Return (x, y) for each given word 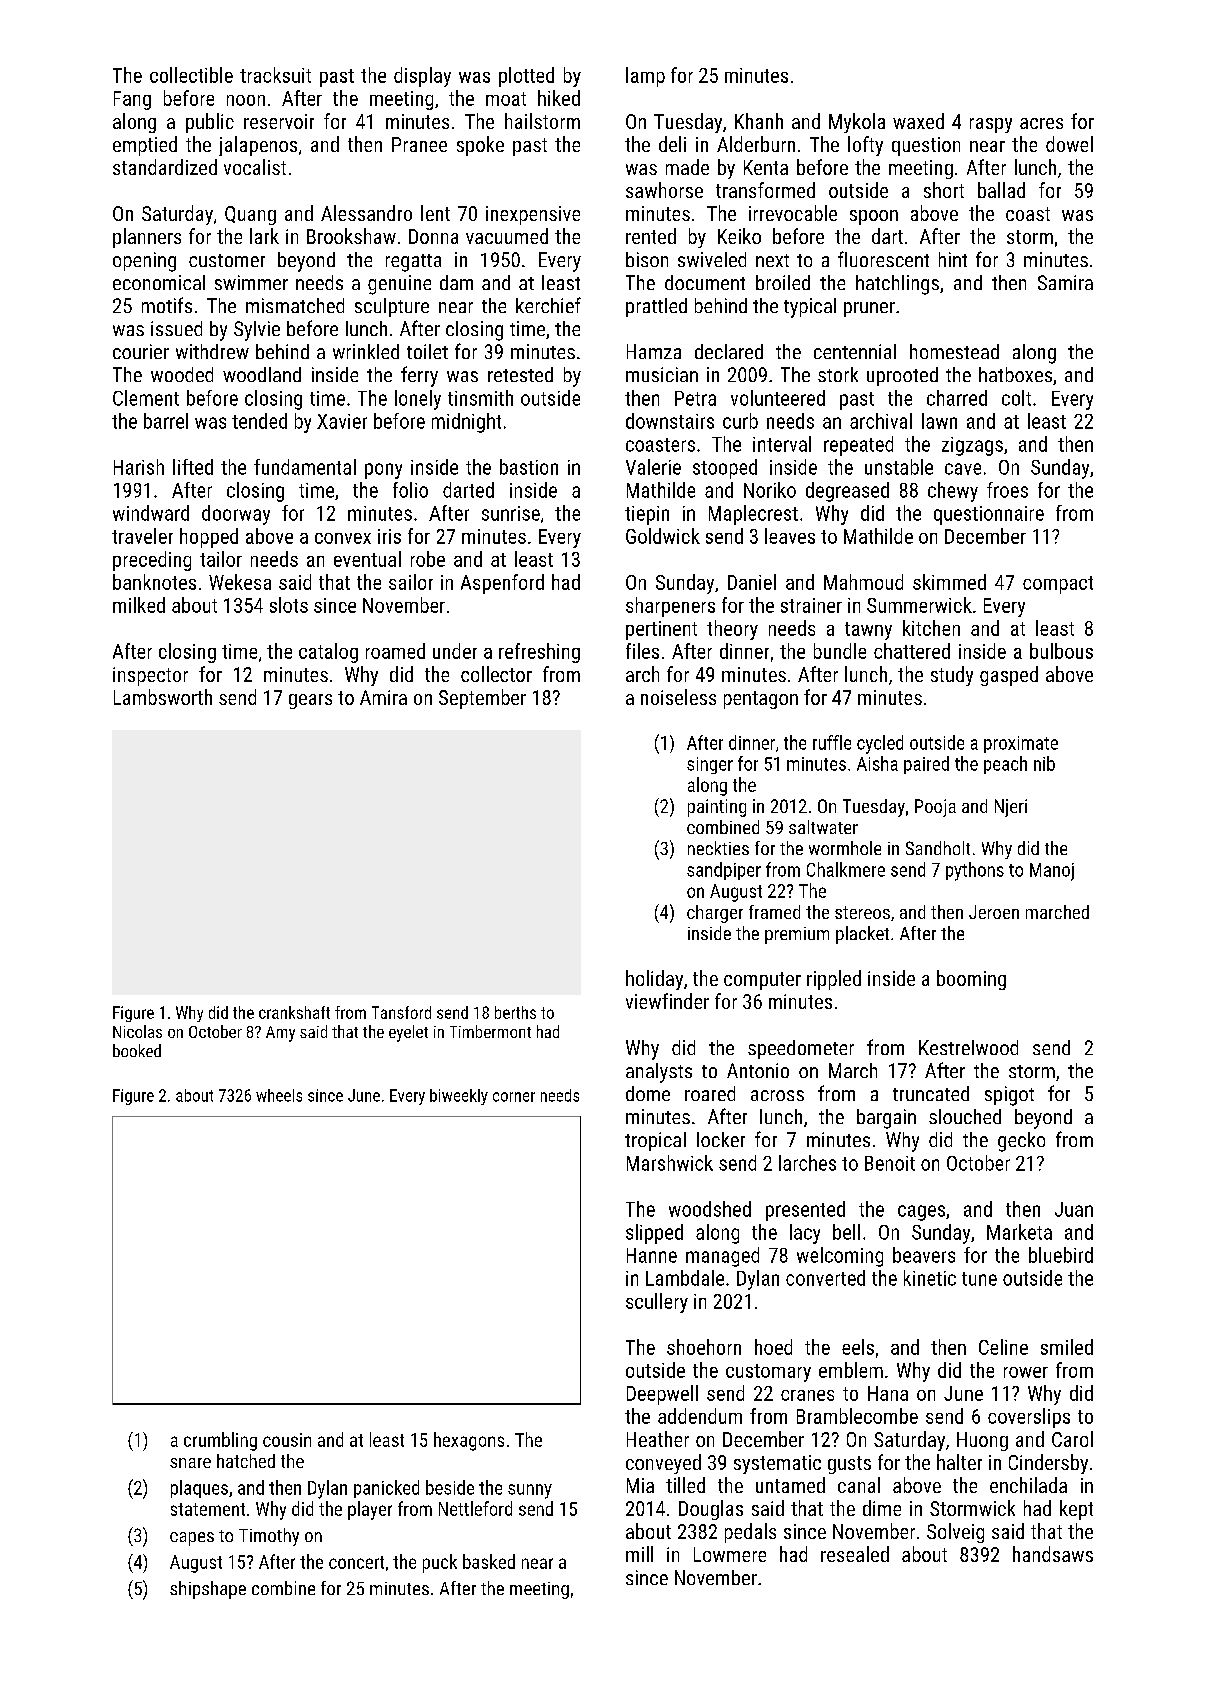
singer (710, 765)
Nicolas (137, 1031)
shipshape (208, 1590)
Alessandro (366, 213)
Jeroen (994, 912)
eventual (367, 559)
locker (721, 1139)
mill (639, 1554)
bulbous (1061, 651)
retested (520, 374)
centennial (855, 351)
